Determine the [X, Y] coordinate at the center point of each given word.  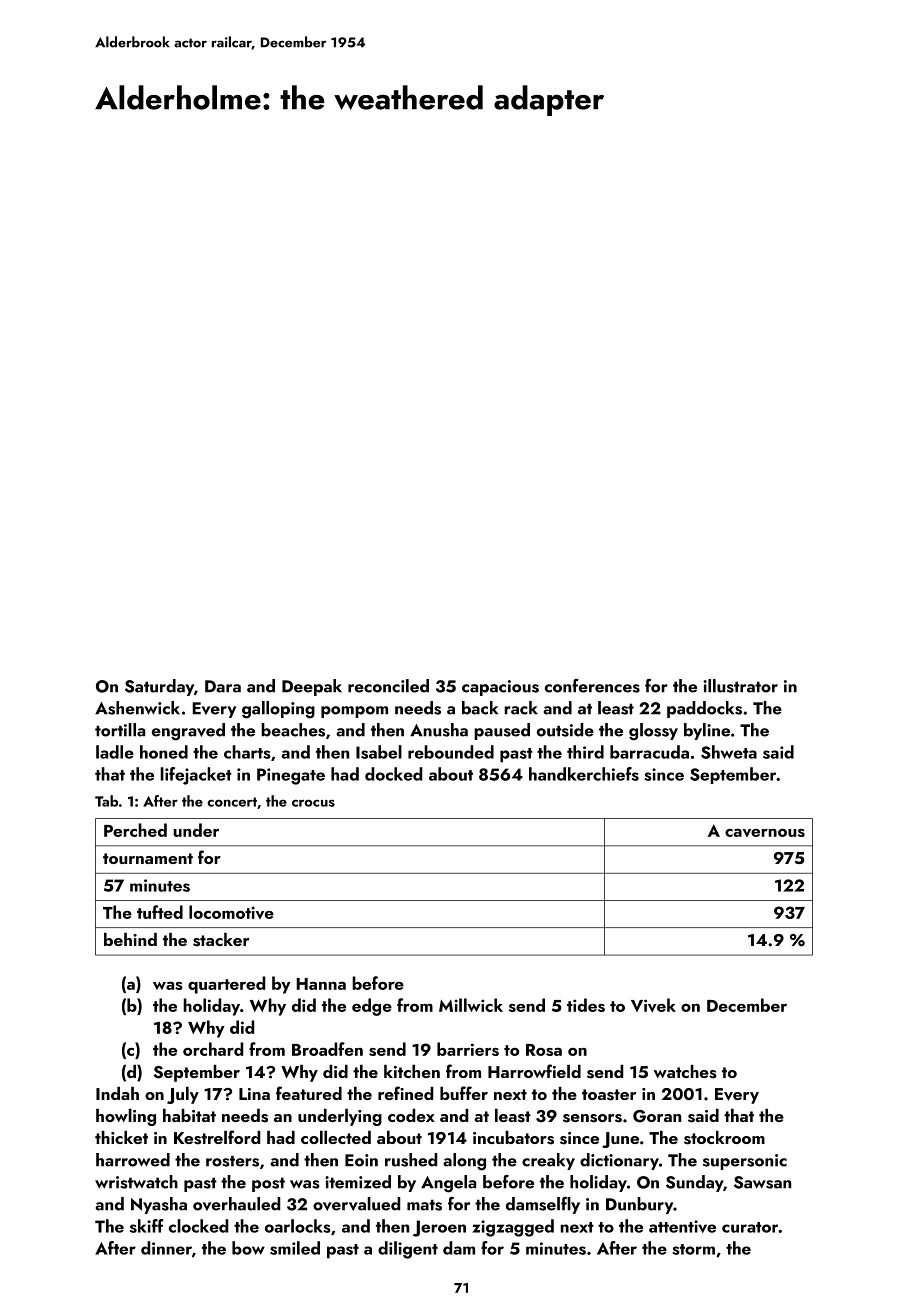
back [480, 708]
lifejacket [196, 776]
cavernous [765, 832]
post [268, 1184]
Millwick [471, 1005]
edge [372, 1007]
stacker [221, 940]
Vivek [653, 1005]
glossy [653, 732]
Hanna [321, 984]
